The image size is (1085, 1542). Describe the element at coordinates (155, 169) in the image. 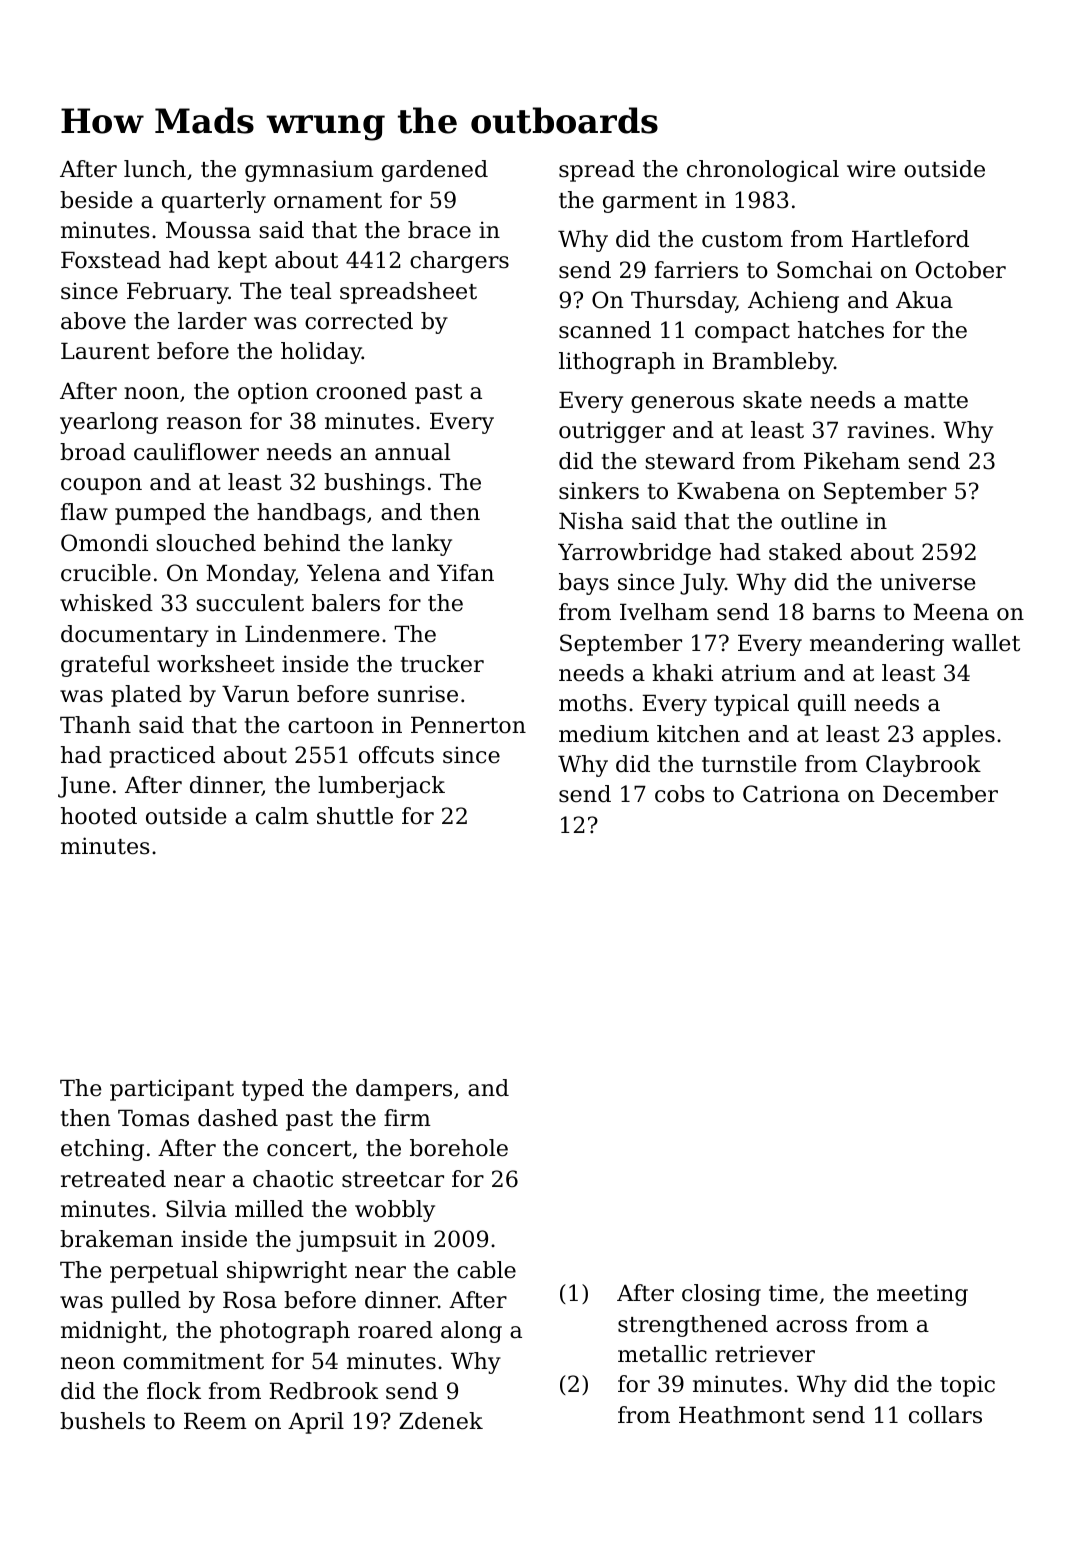

I see `lunch` at that location.
